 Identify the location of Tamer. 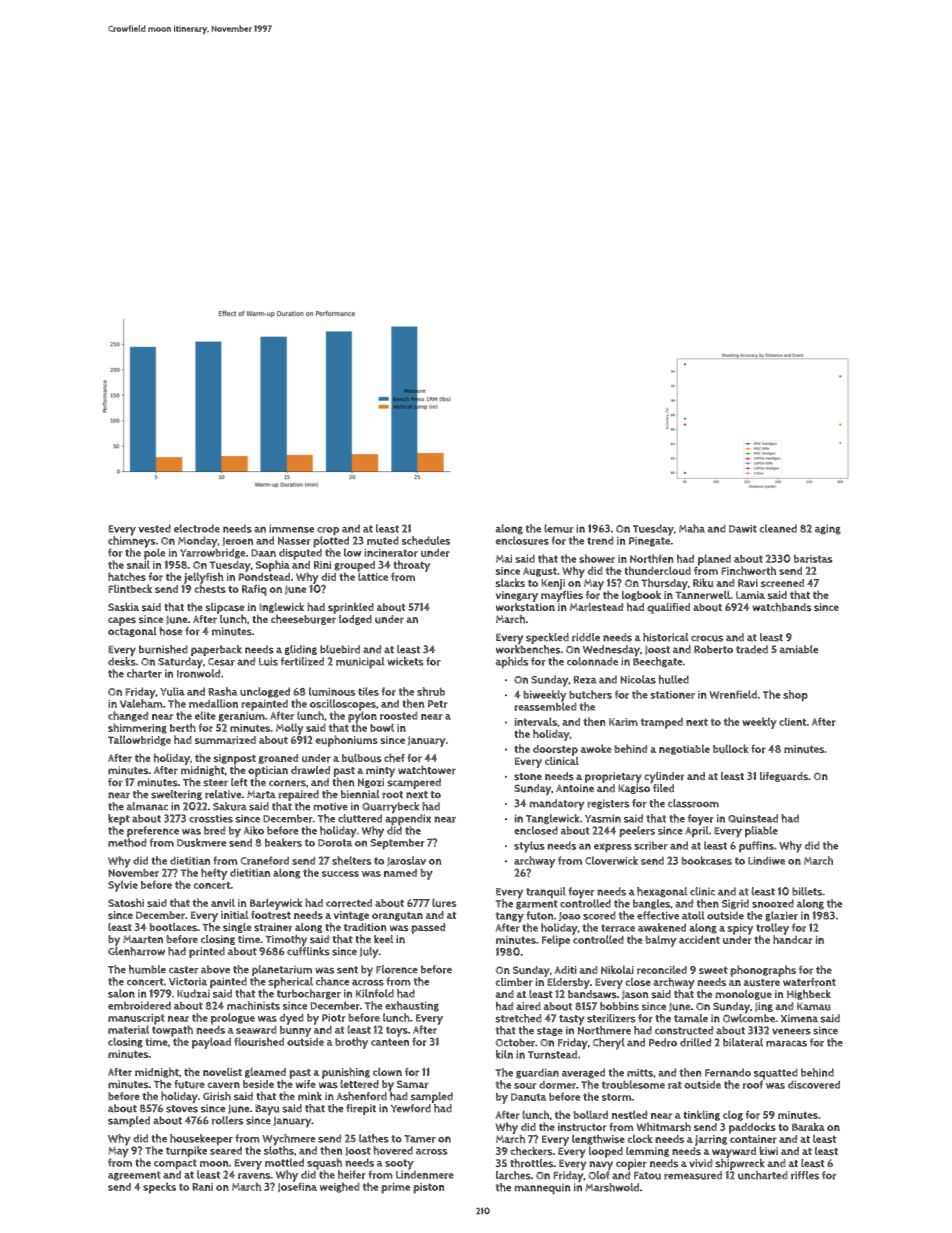
(420, 1139).
